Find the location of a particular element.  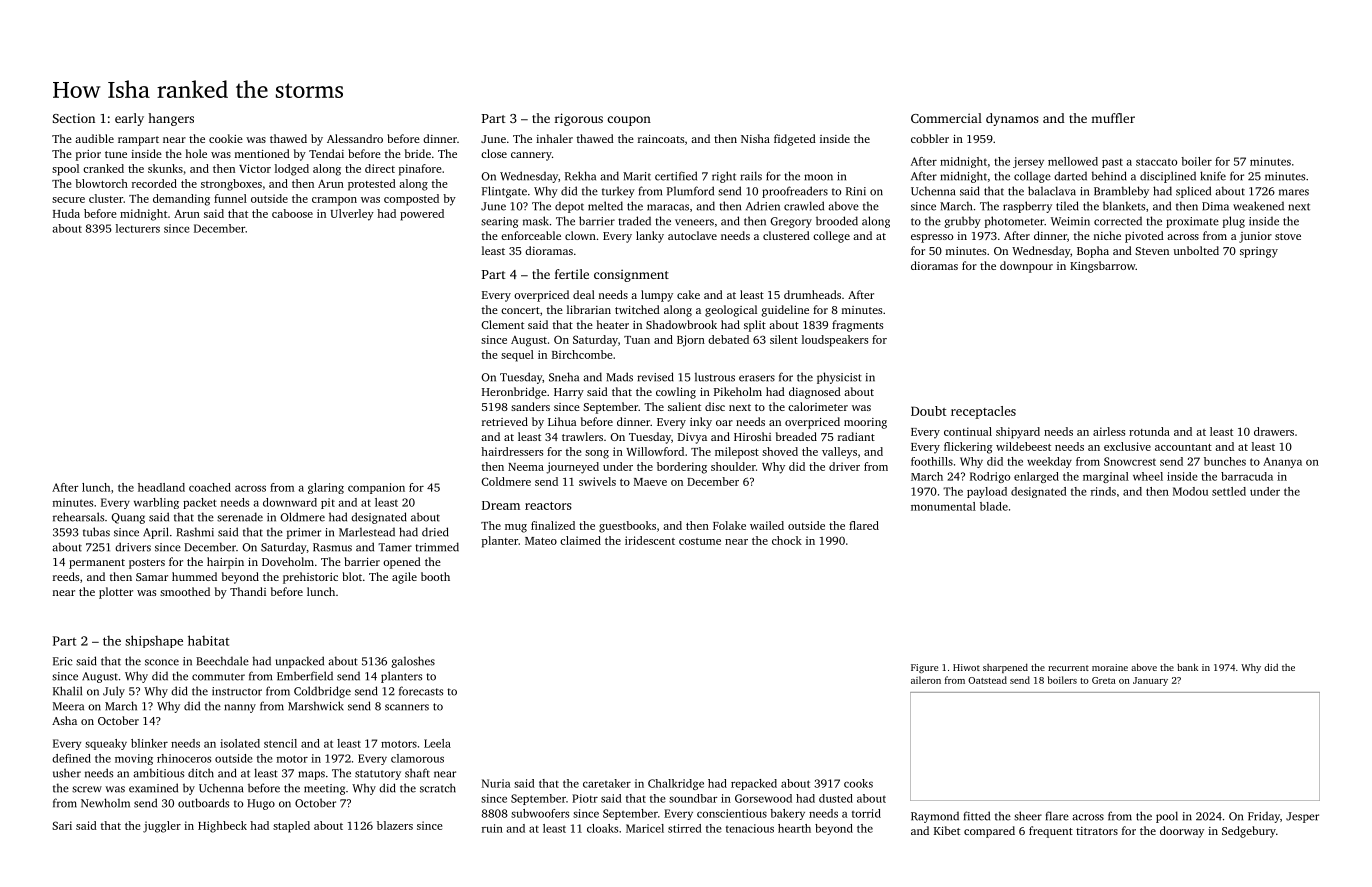

consignment is located at coordinates (631, 275).
